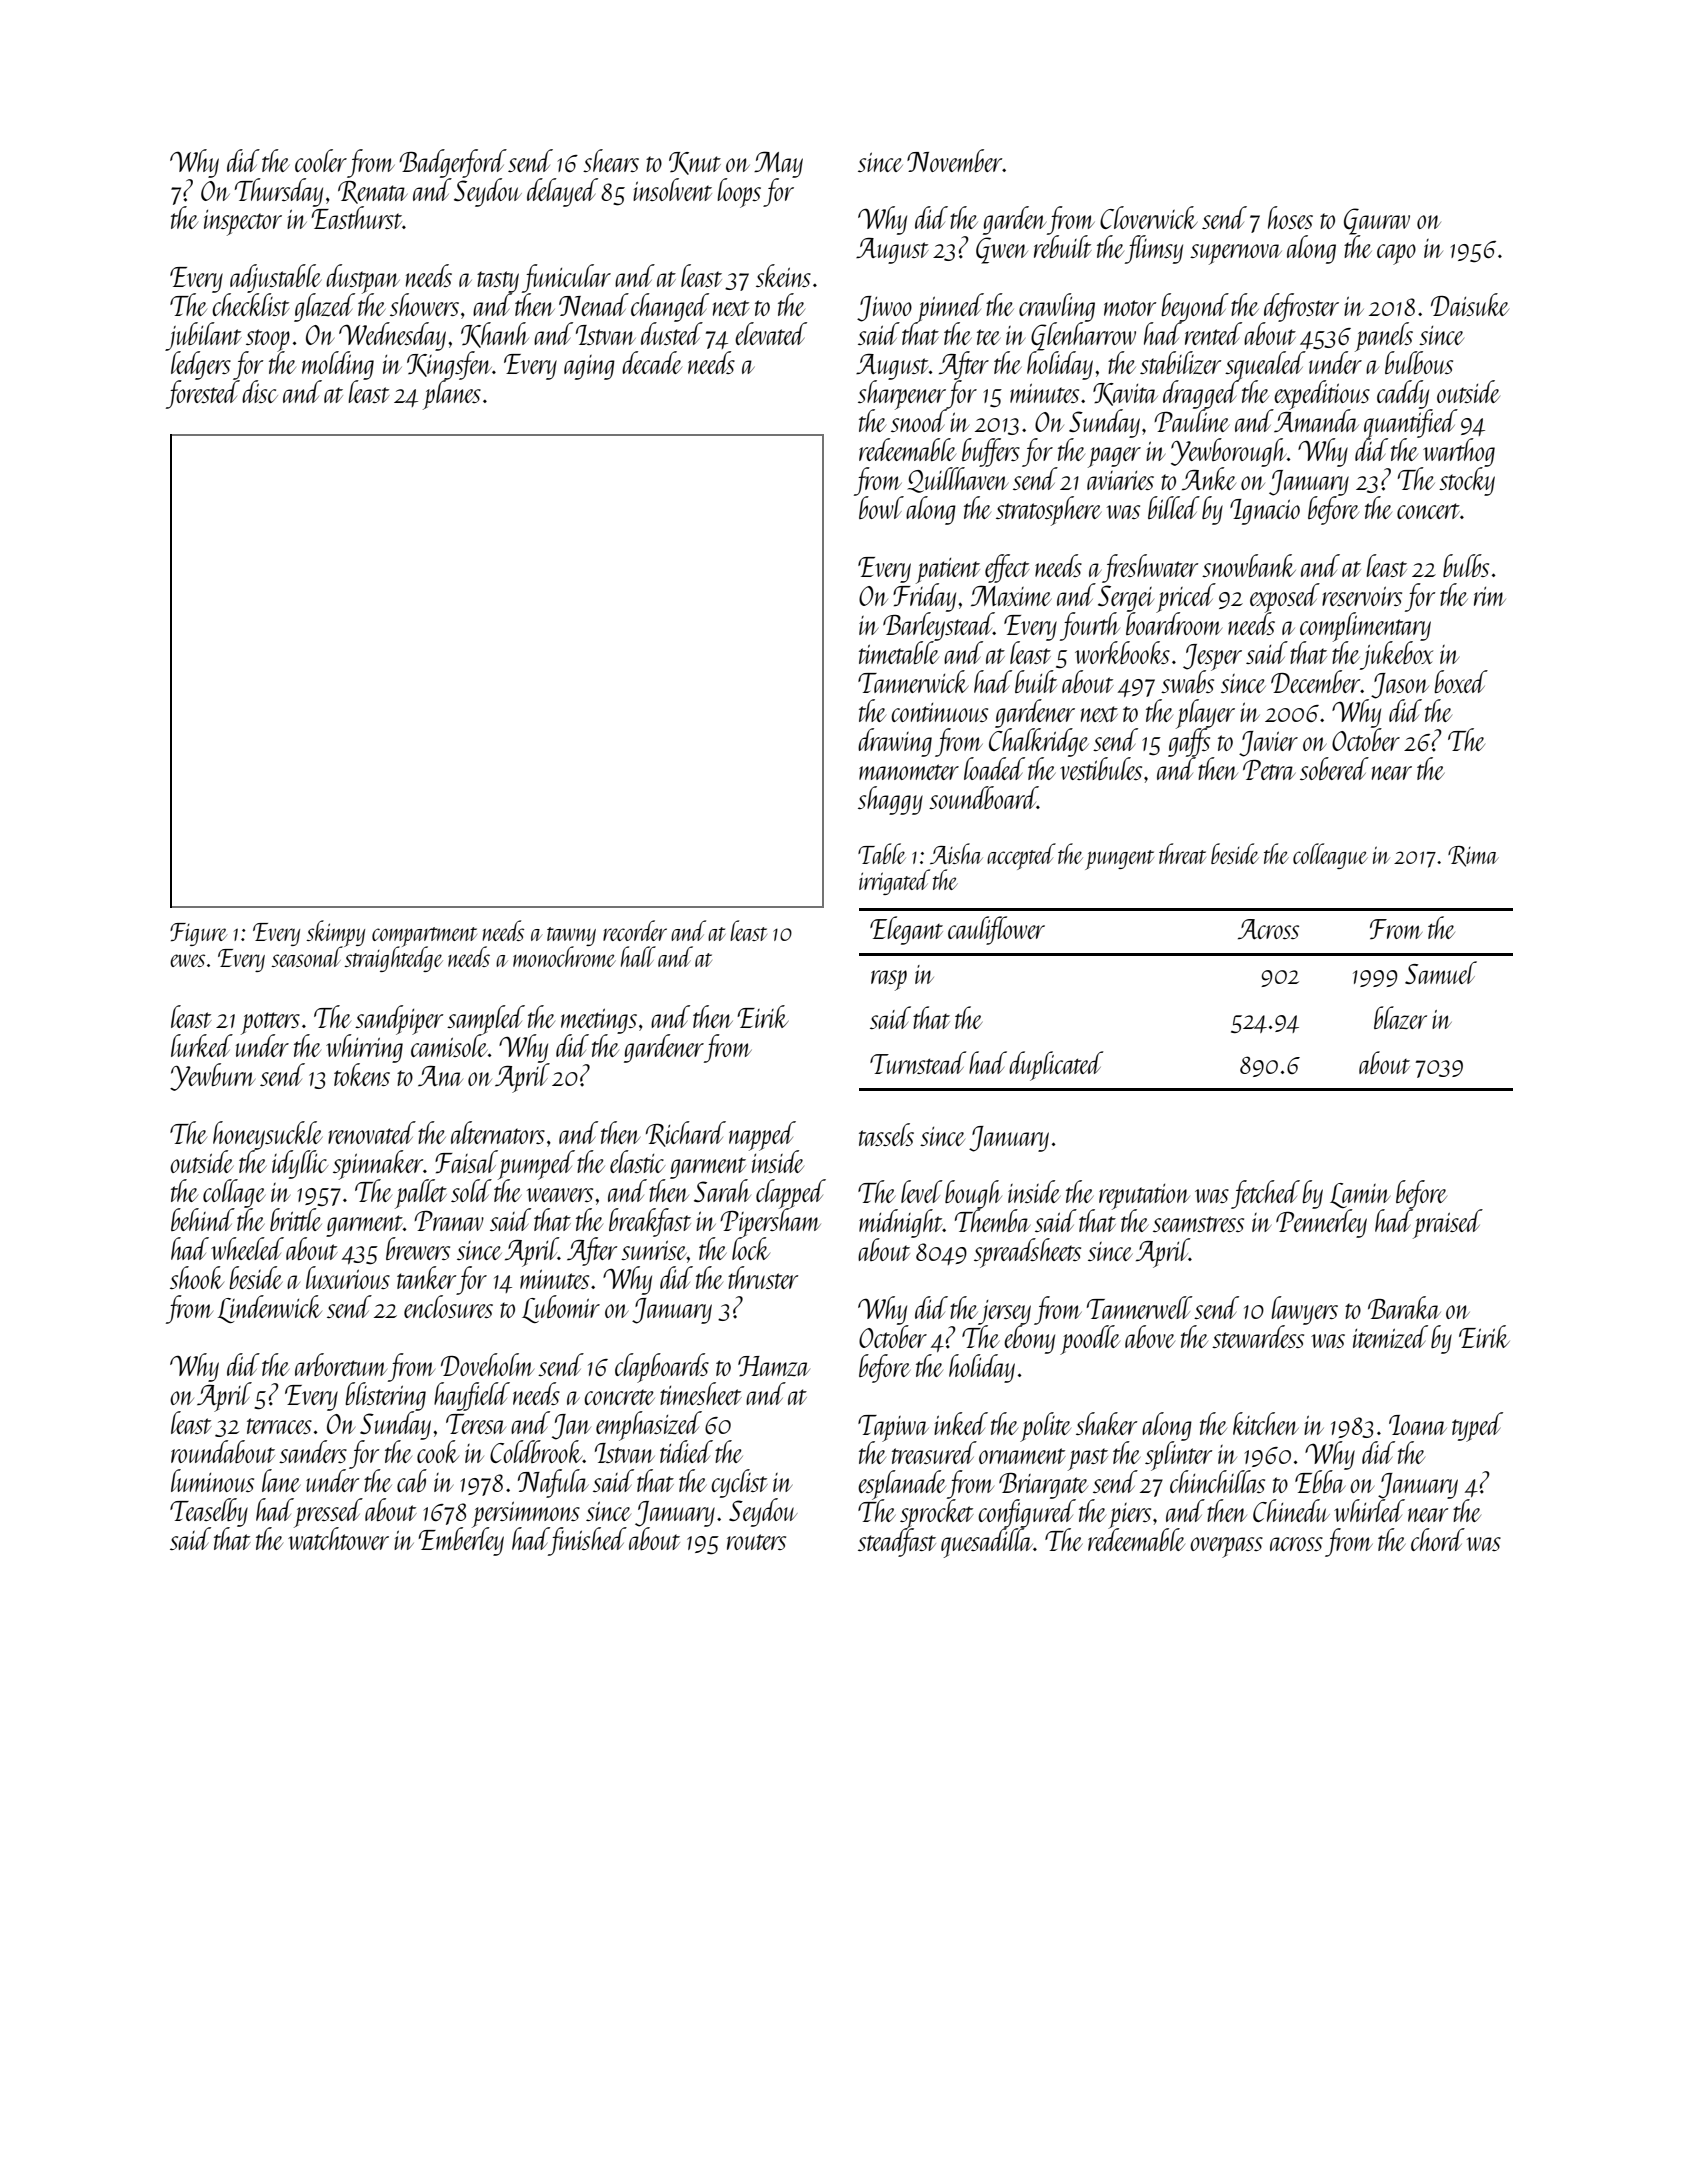  What do you see at coordinates (562, 192) in the screenshot?
I see `delayed` at bounding box center [562, 192].
